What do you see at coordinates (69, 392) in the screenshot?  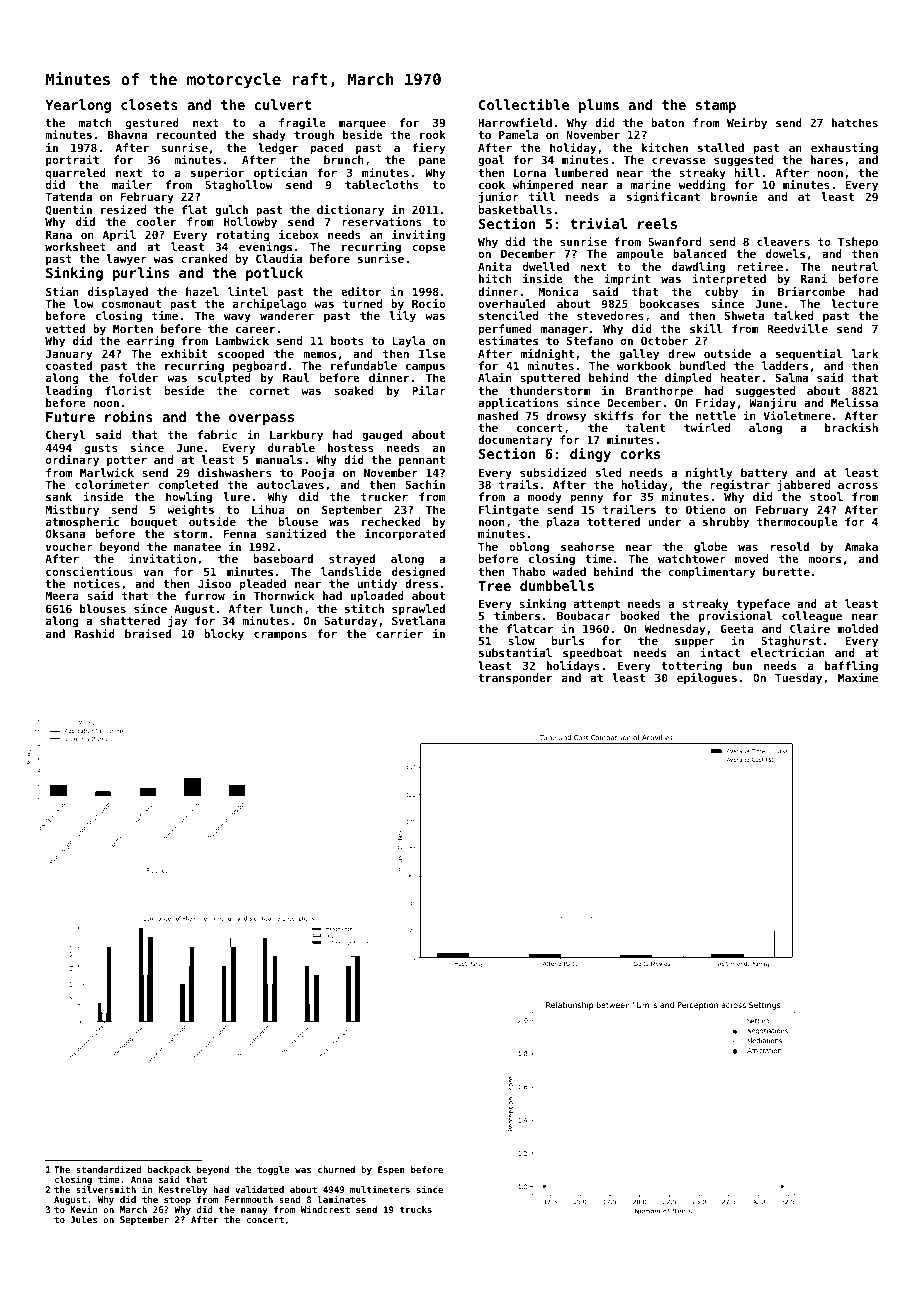 I see `leading` at bounding box center [69, 392].
